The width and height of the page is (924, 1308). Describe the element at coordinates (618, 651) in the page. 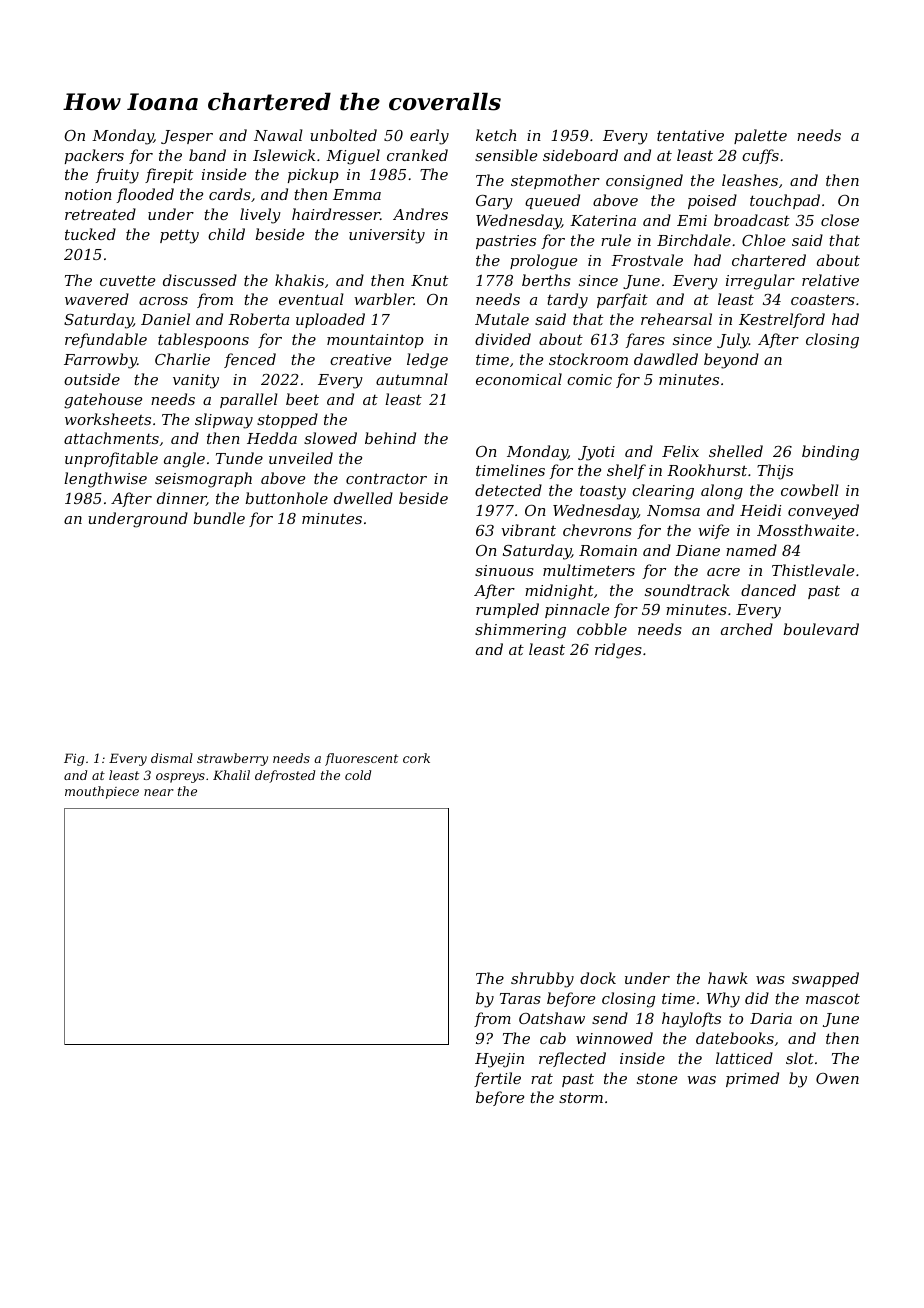

I see `ridges` at that location.
